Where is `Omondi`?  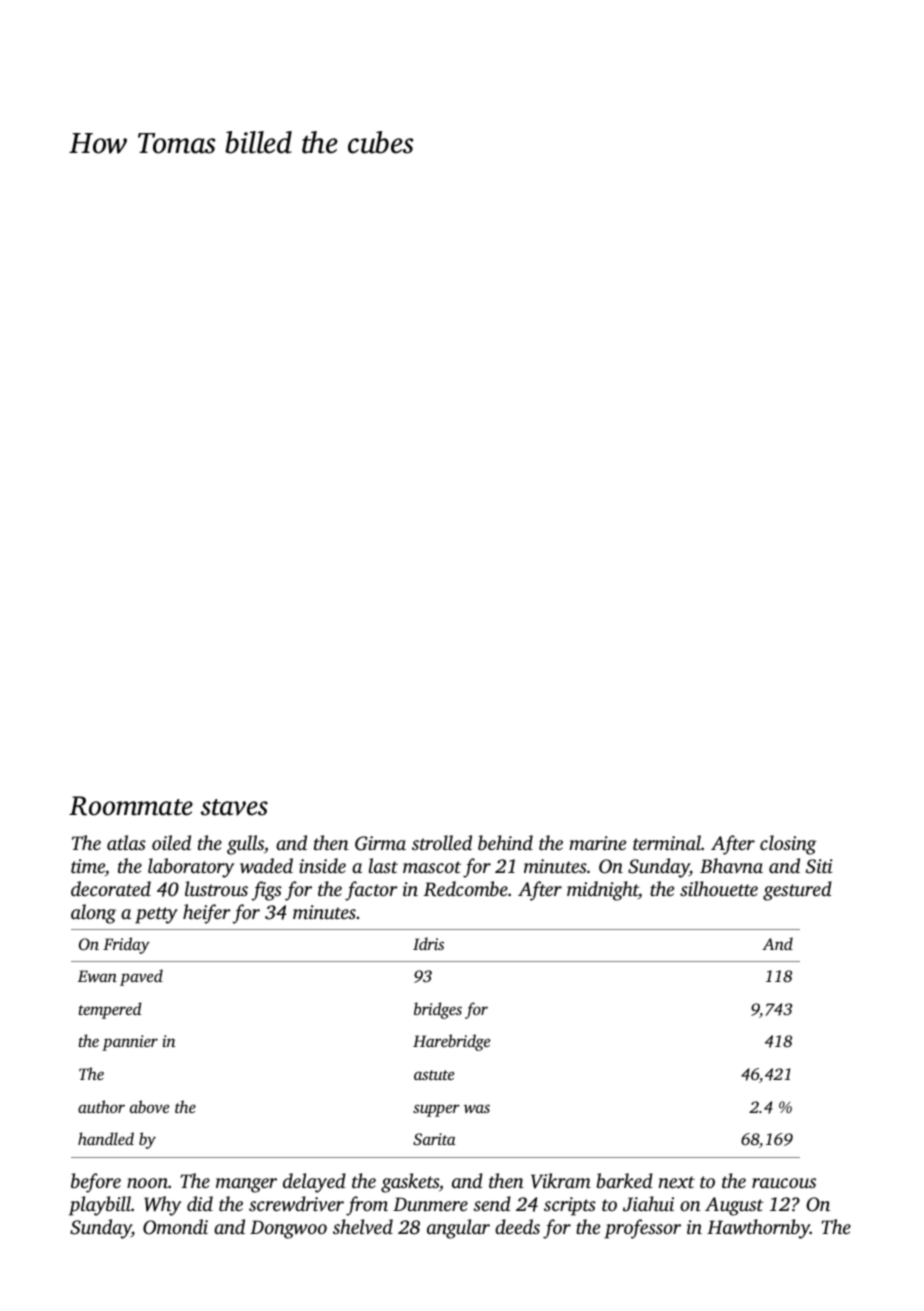 Omondi is located at coordinates (175, 1227).
